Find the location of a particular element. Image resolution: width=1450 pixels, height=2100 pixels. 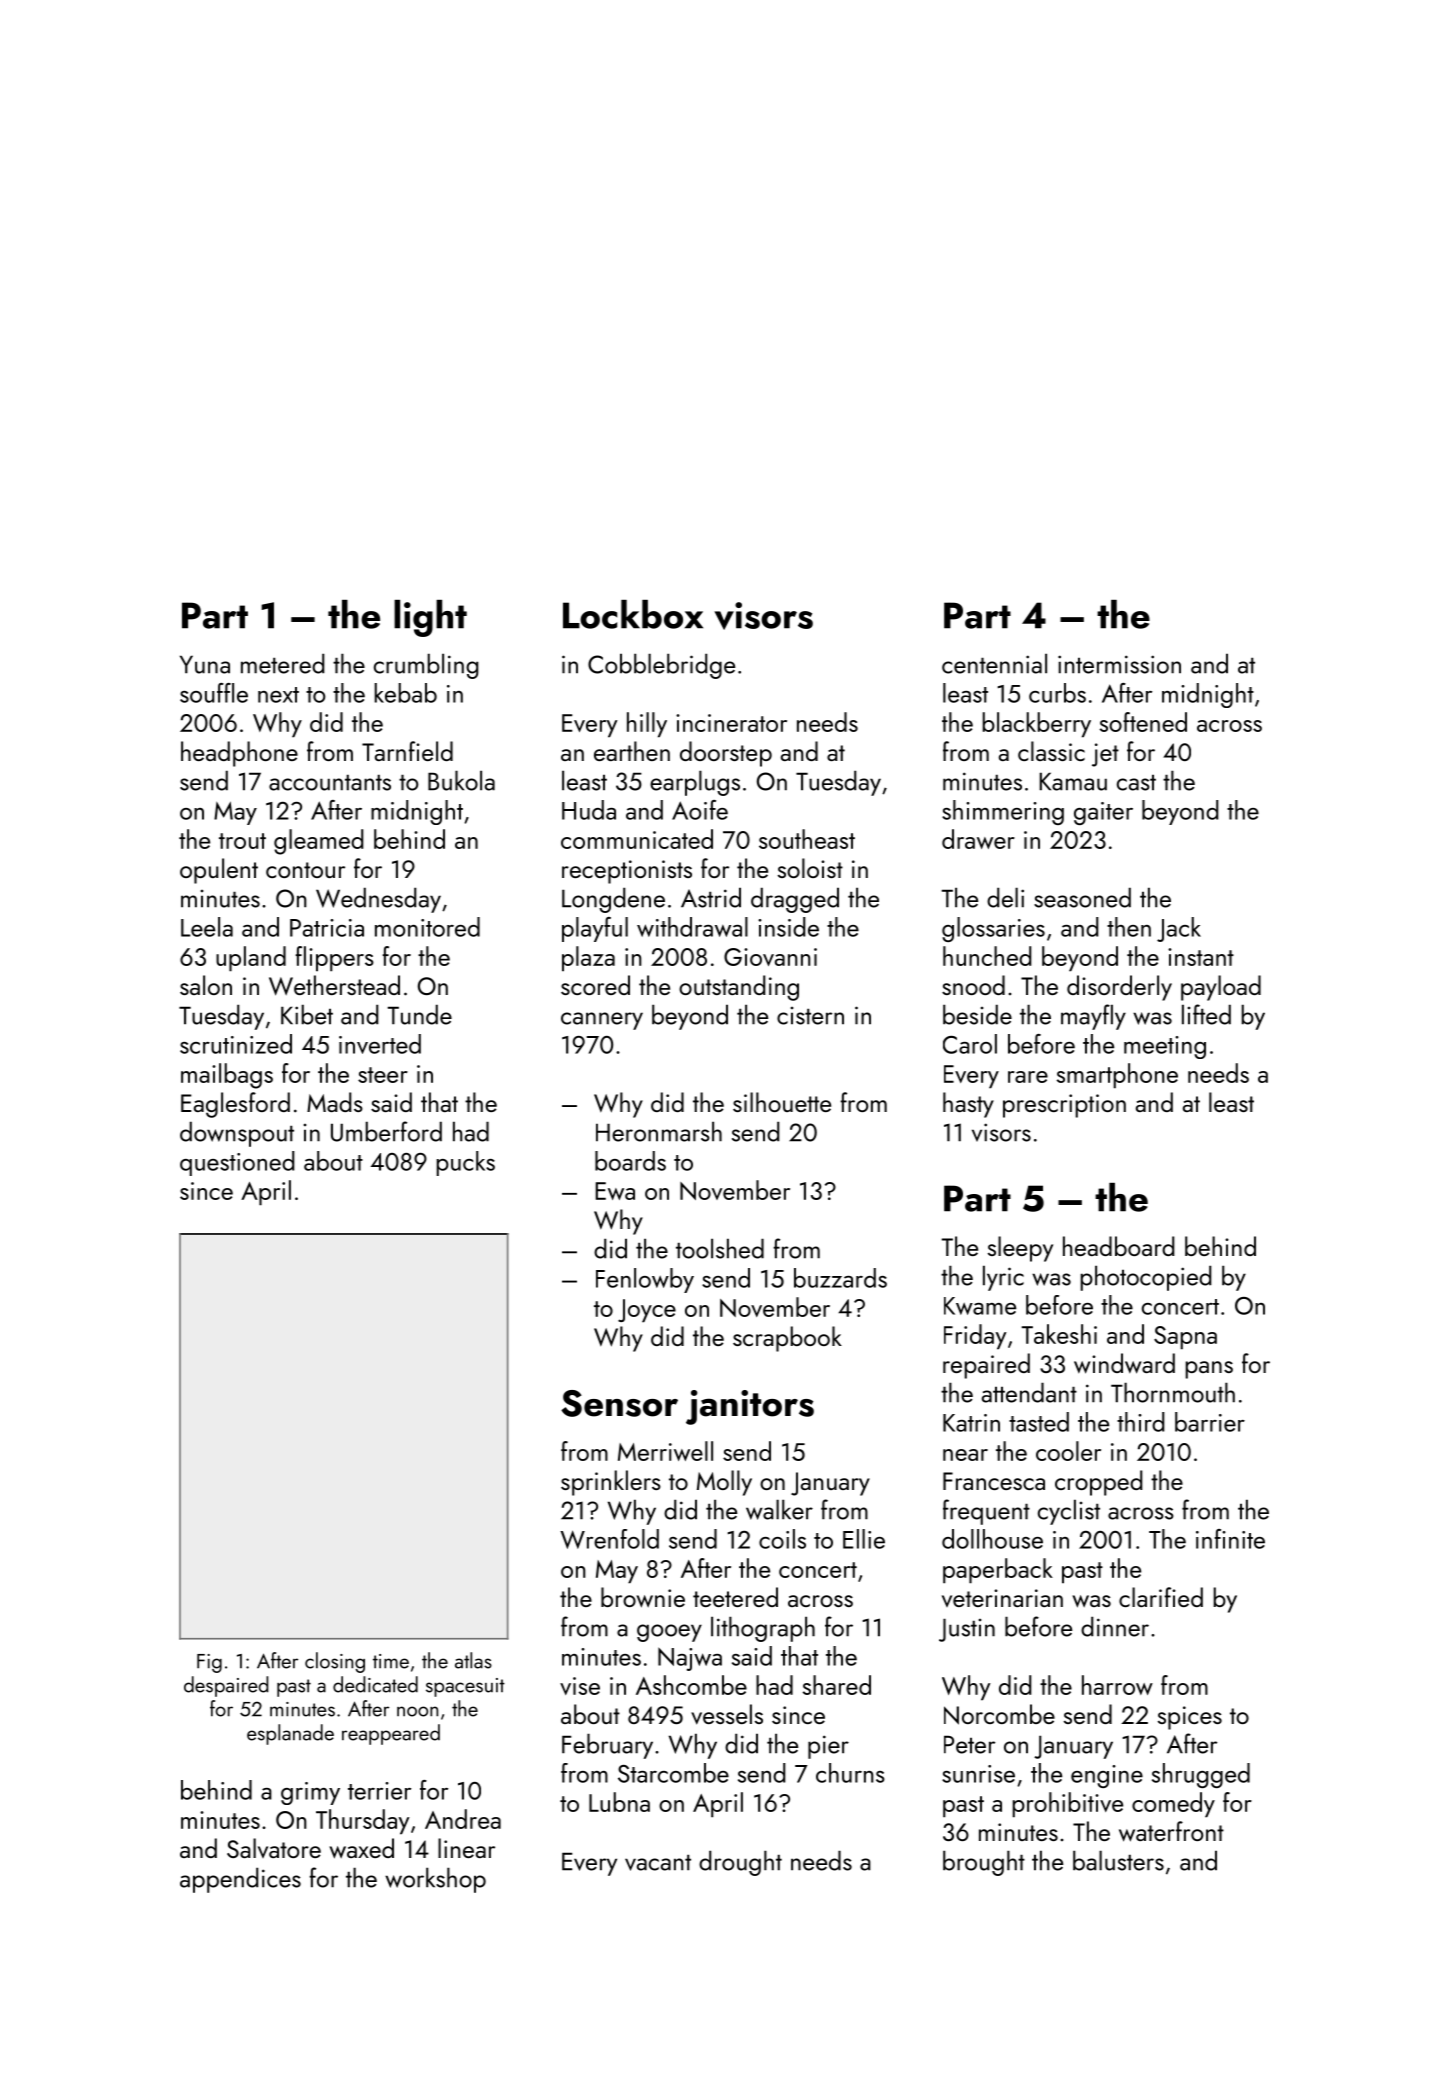

light is located at coordinates (430, 618).
